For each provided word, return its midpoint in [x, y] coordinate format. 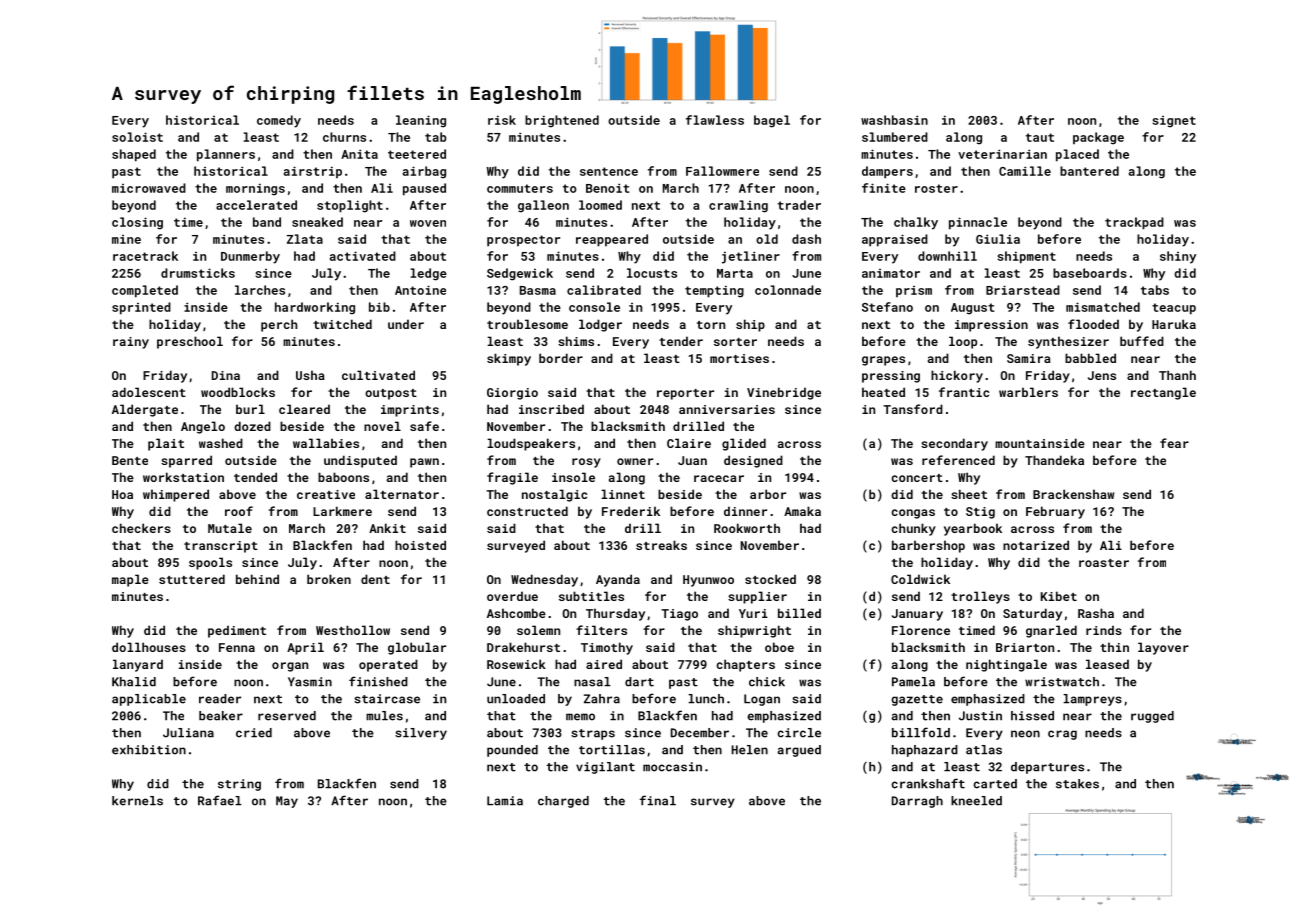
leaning [421, 121]
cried [254, 733]
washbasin [894, 120]
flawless [715, 120]
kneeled [976, 801]
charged [563, 802]
